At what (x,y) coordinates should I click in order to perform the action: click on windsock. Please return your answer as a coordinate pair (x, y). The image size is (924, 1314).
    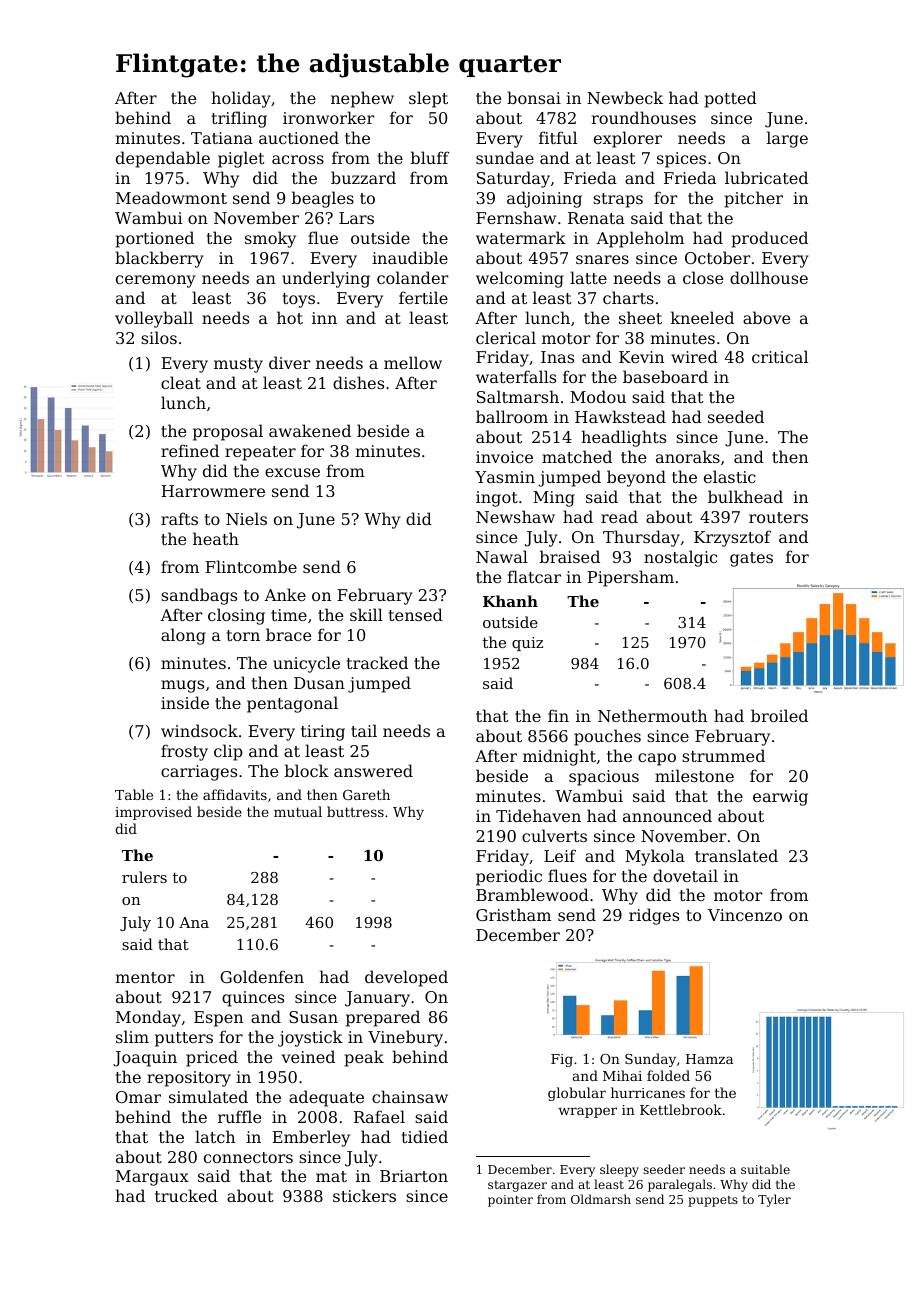
    Looking at the image, I should click on (199, 730).
